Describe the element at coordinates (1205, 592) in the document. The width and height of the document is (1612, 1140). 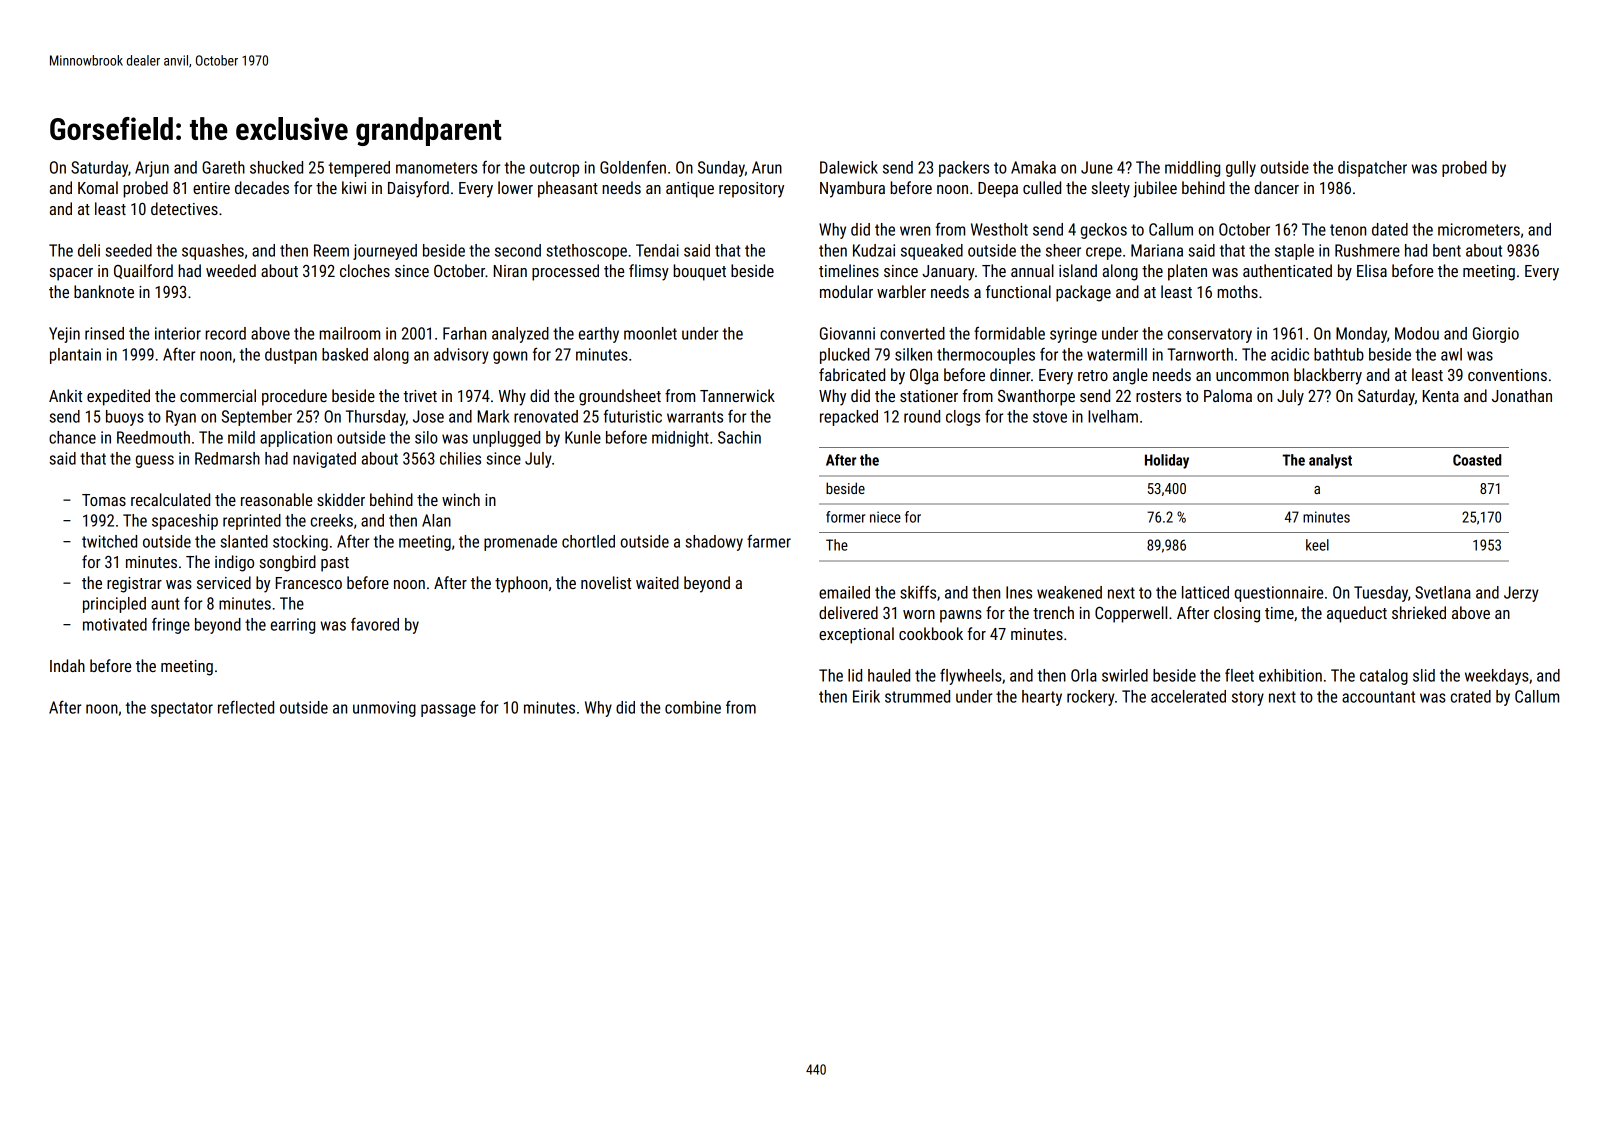
I see `latticed` at that location.
